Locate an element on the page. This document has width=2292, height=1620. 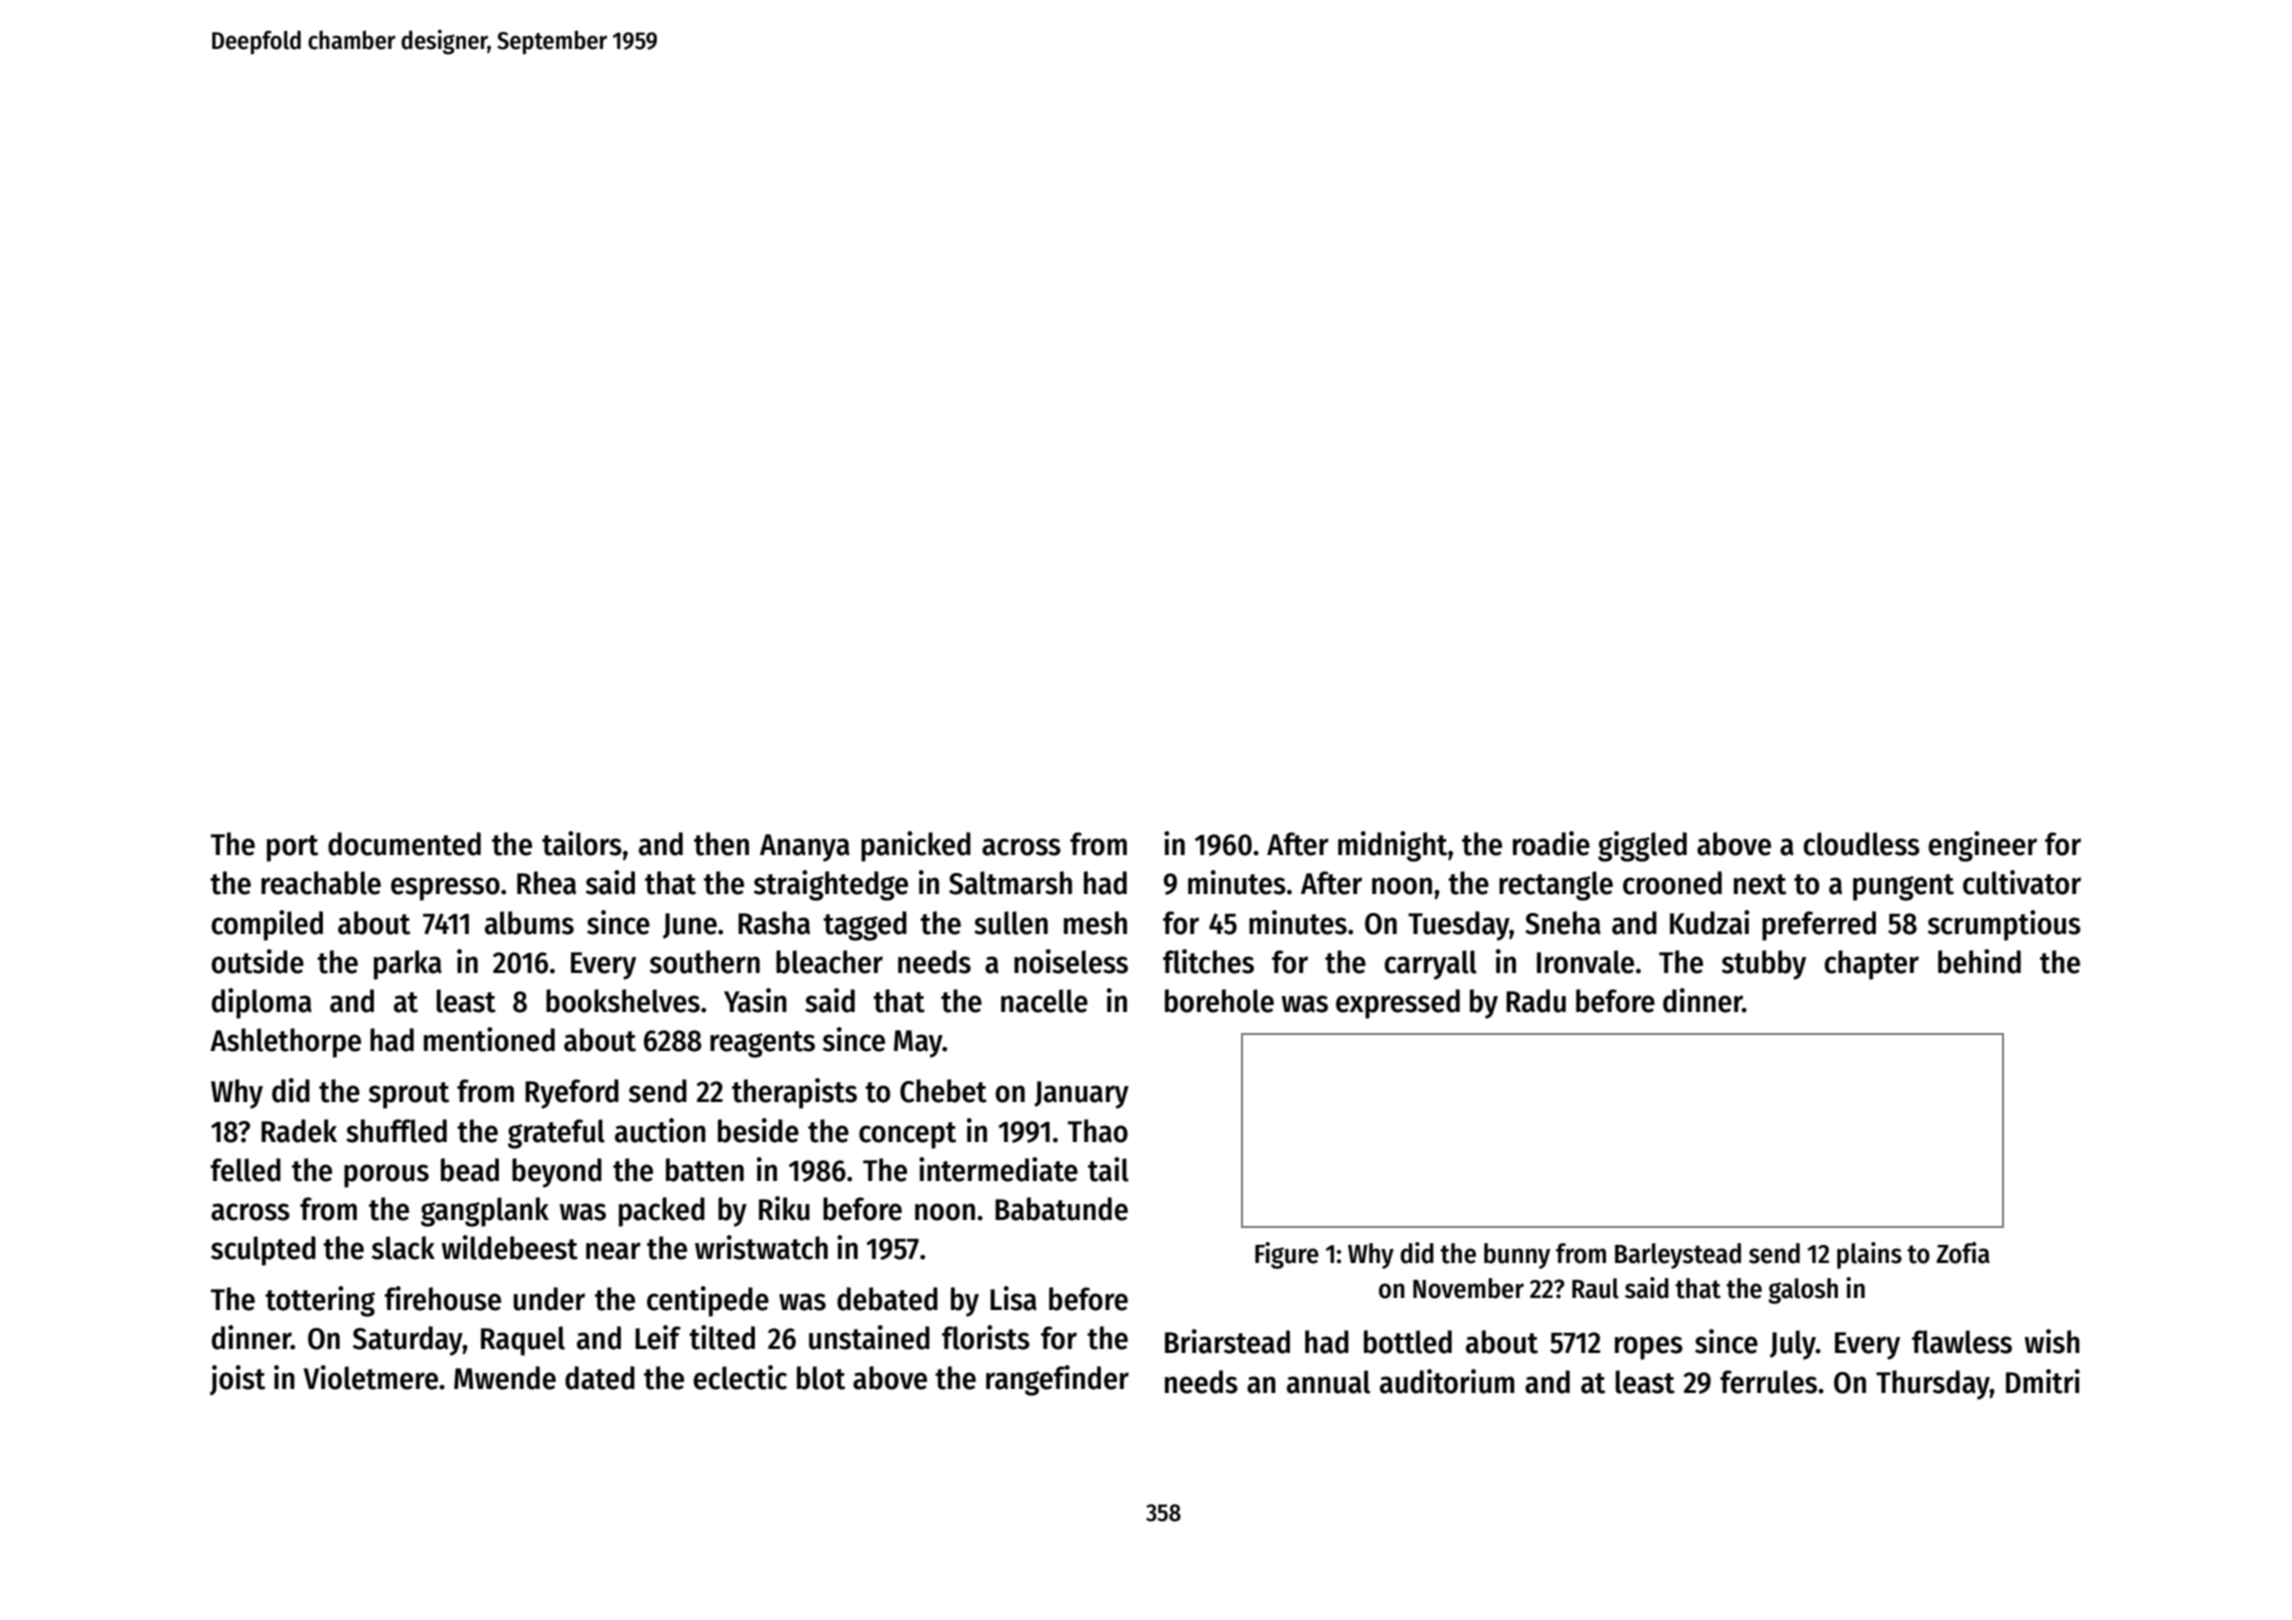
Zofia is located at coordinates (1963, 1253).
